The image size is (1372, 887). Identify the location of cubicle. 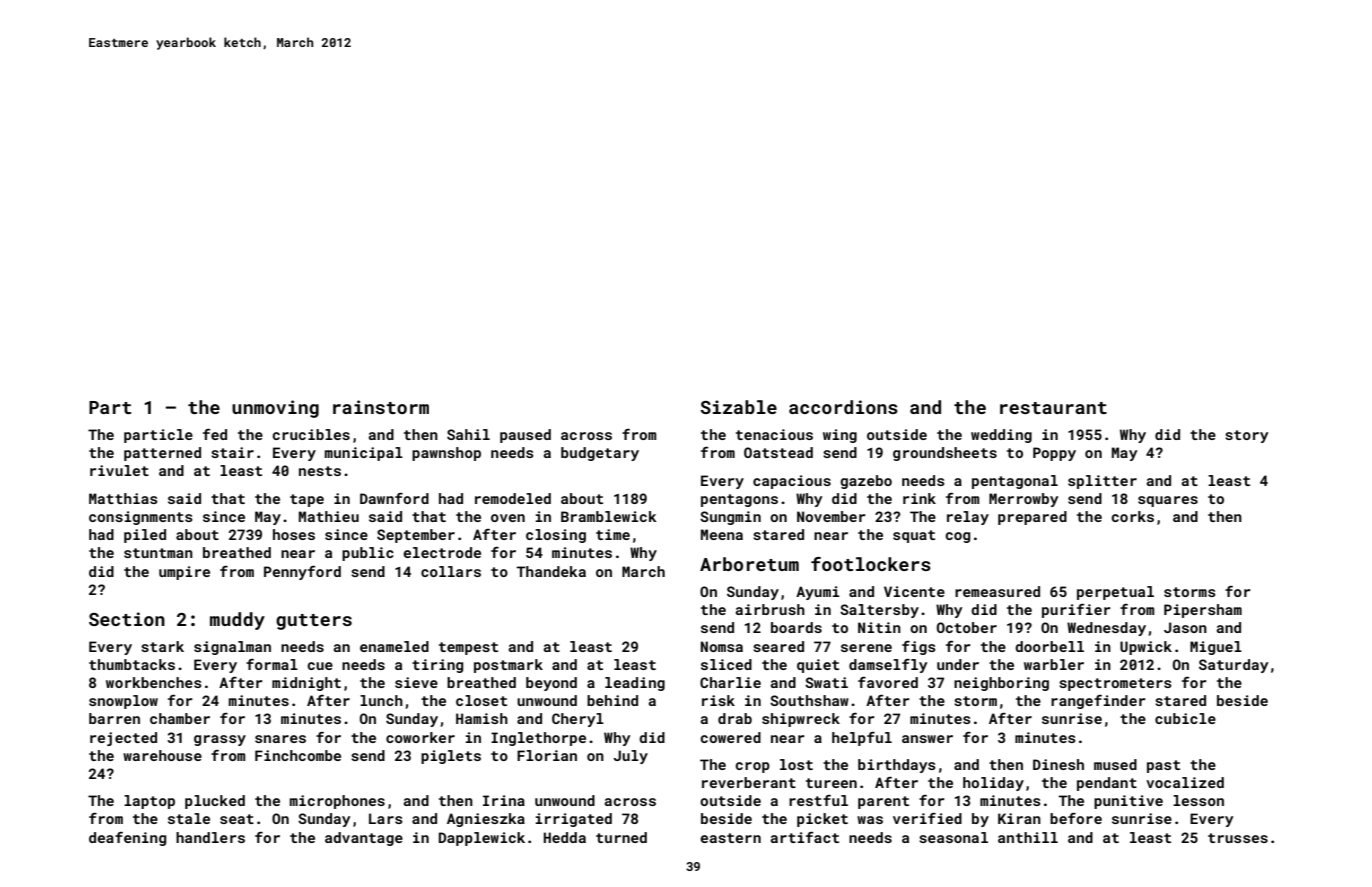
(1185, 718).
